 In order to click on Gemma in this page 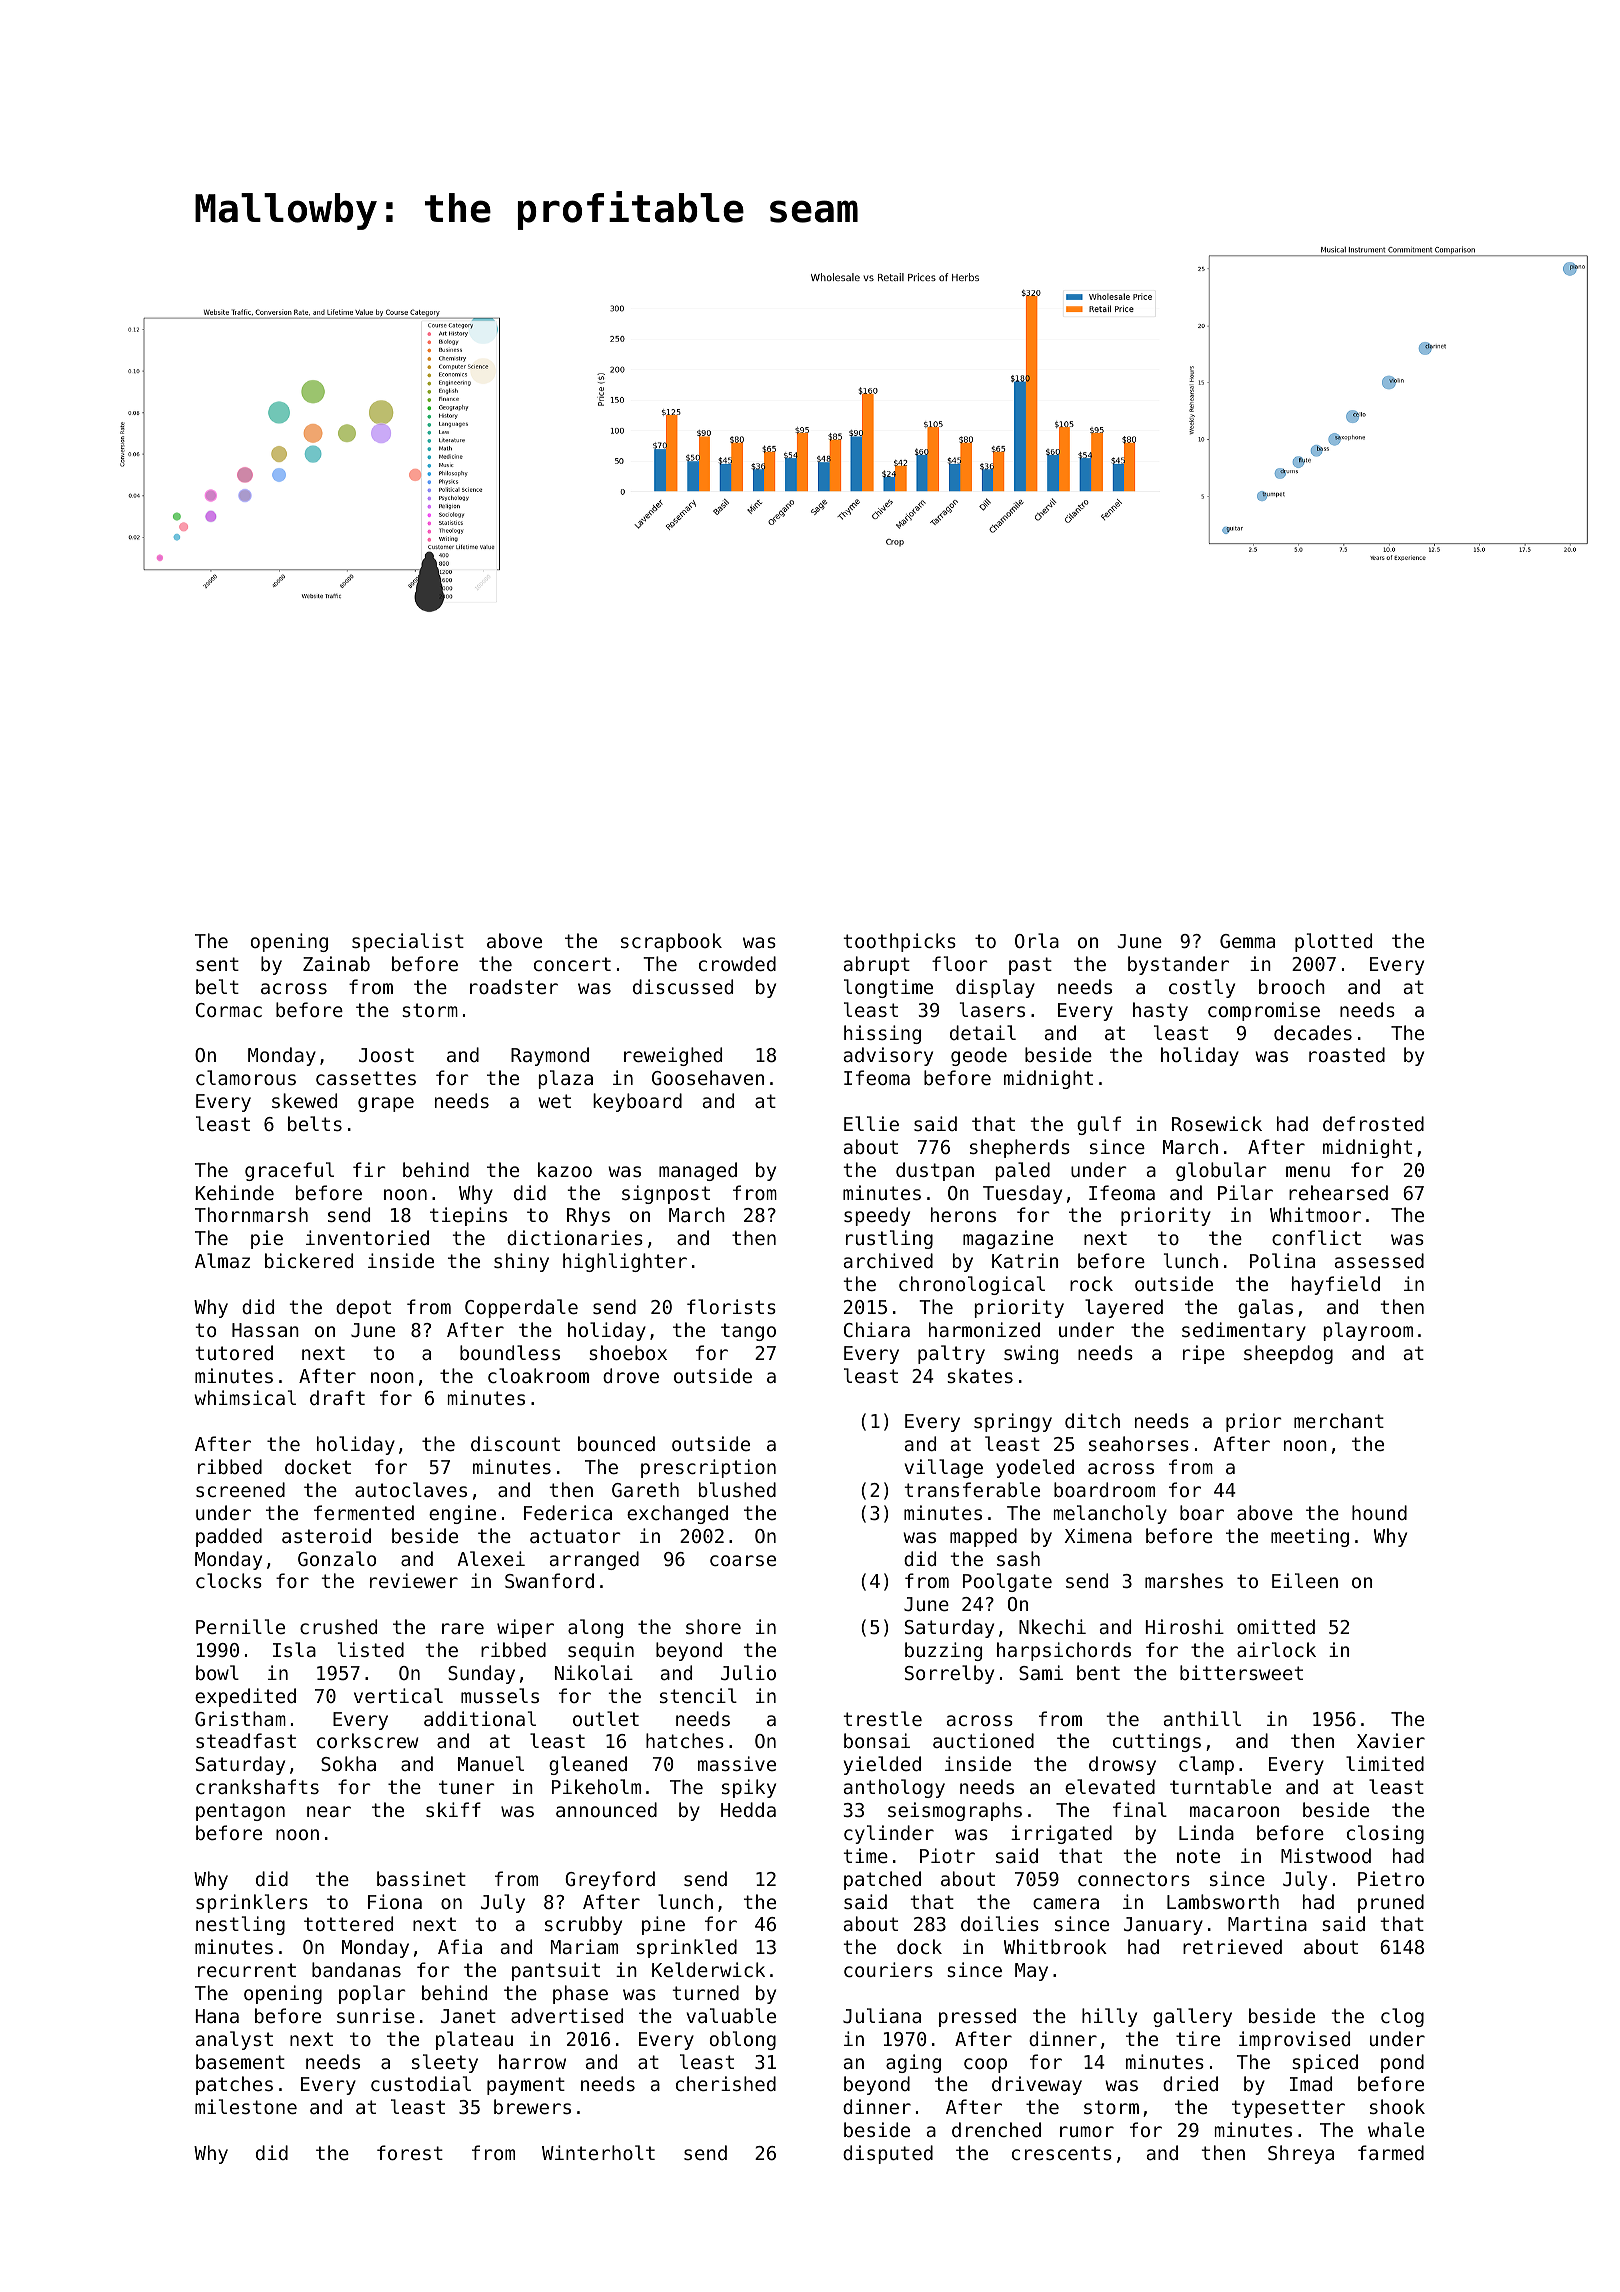, I will do `click(1247, 941)`.
